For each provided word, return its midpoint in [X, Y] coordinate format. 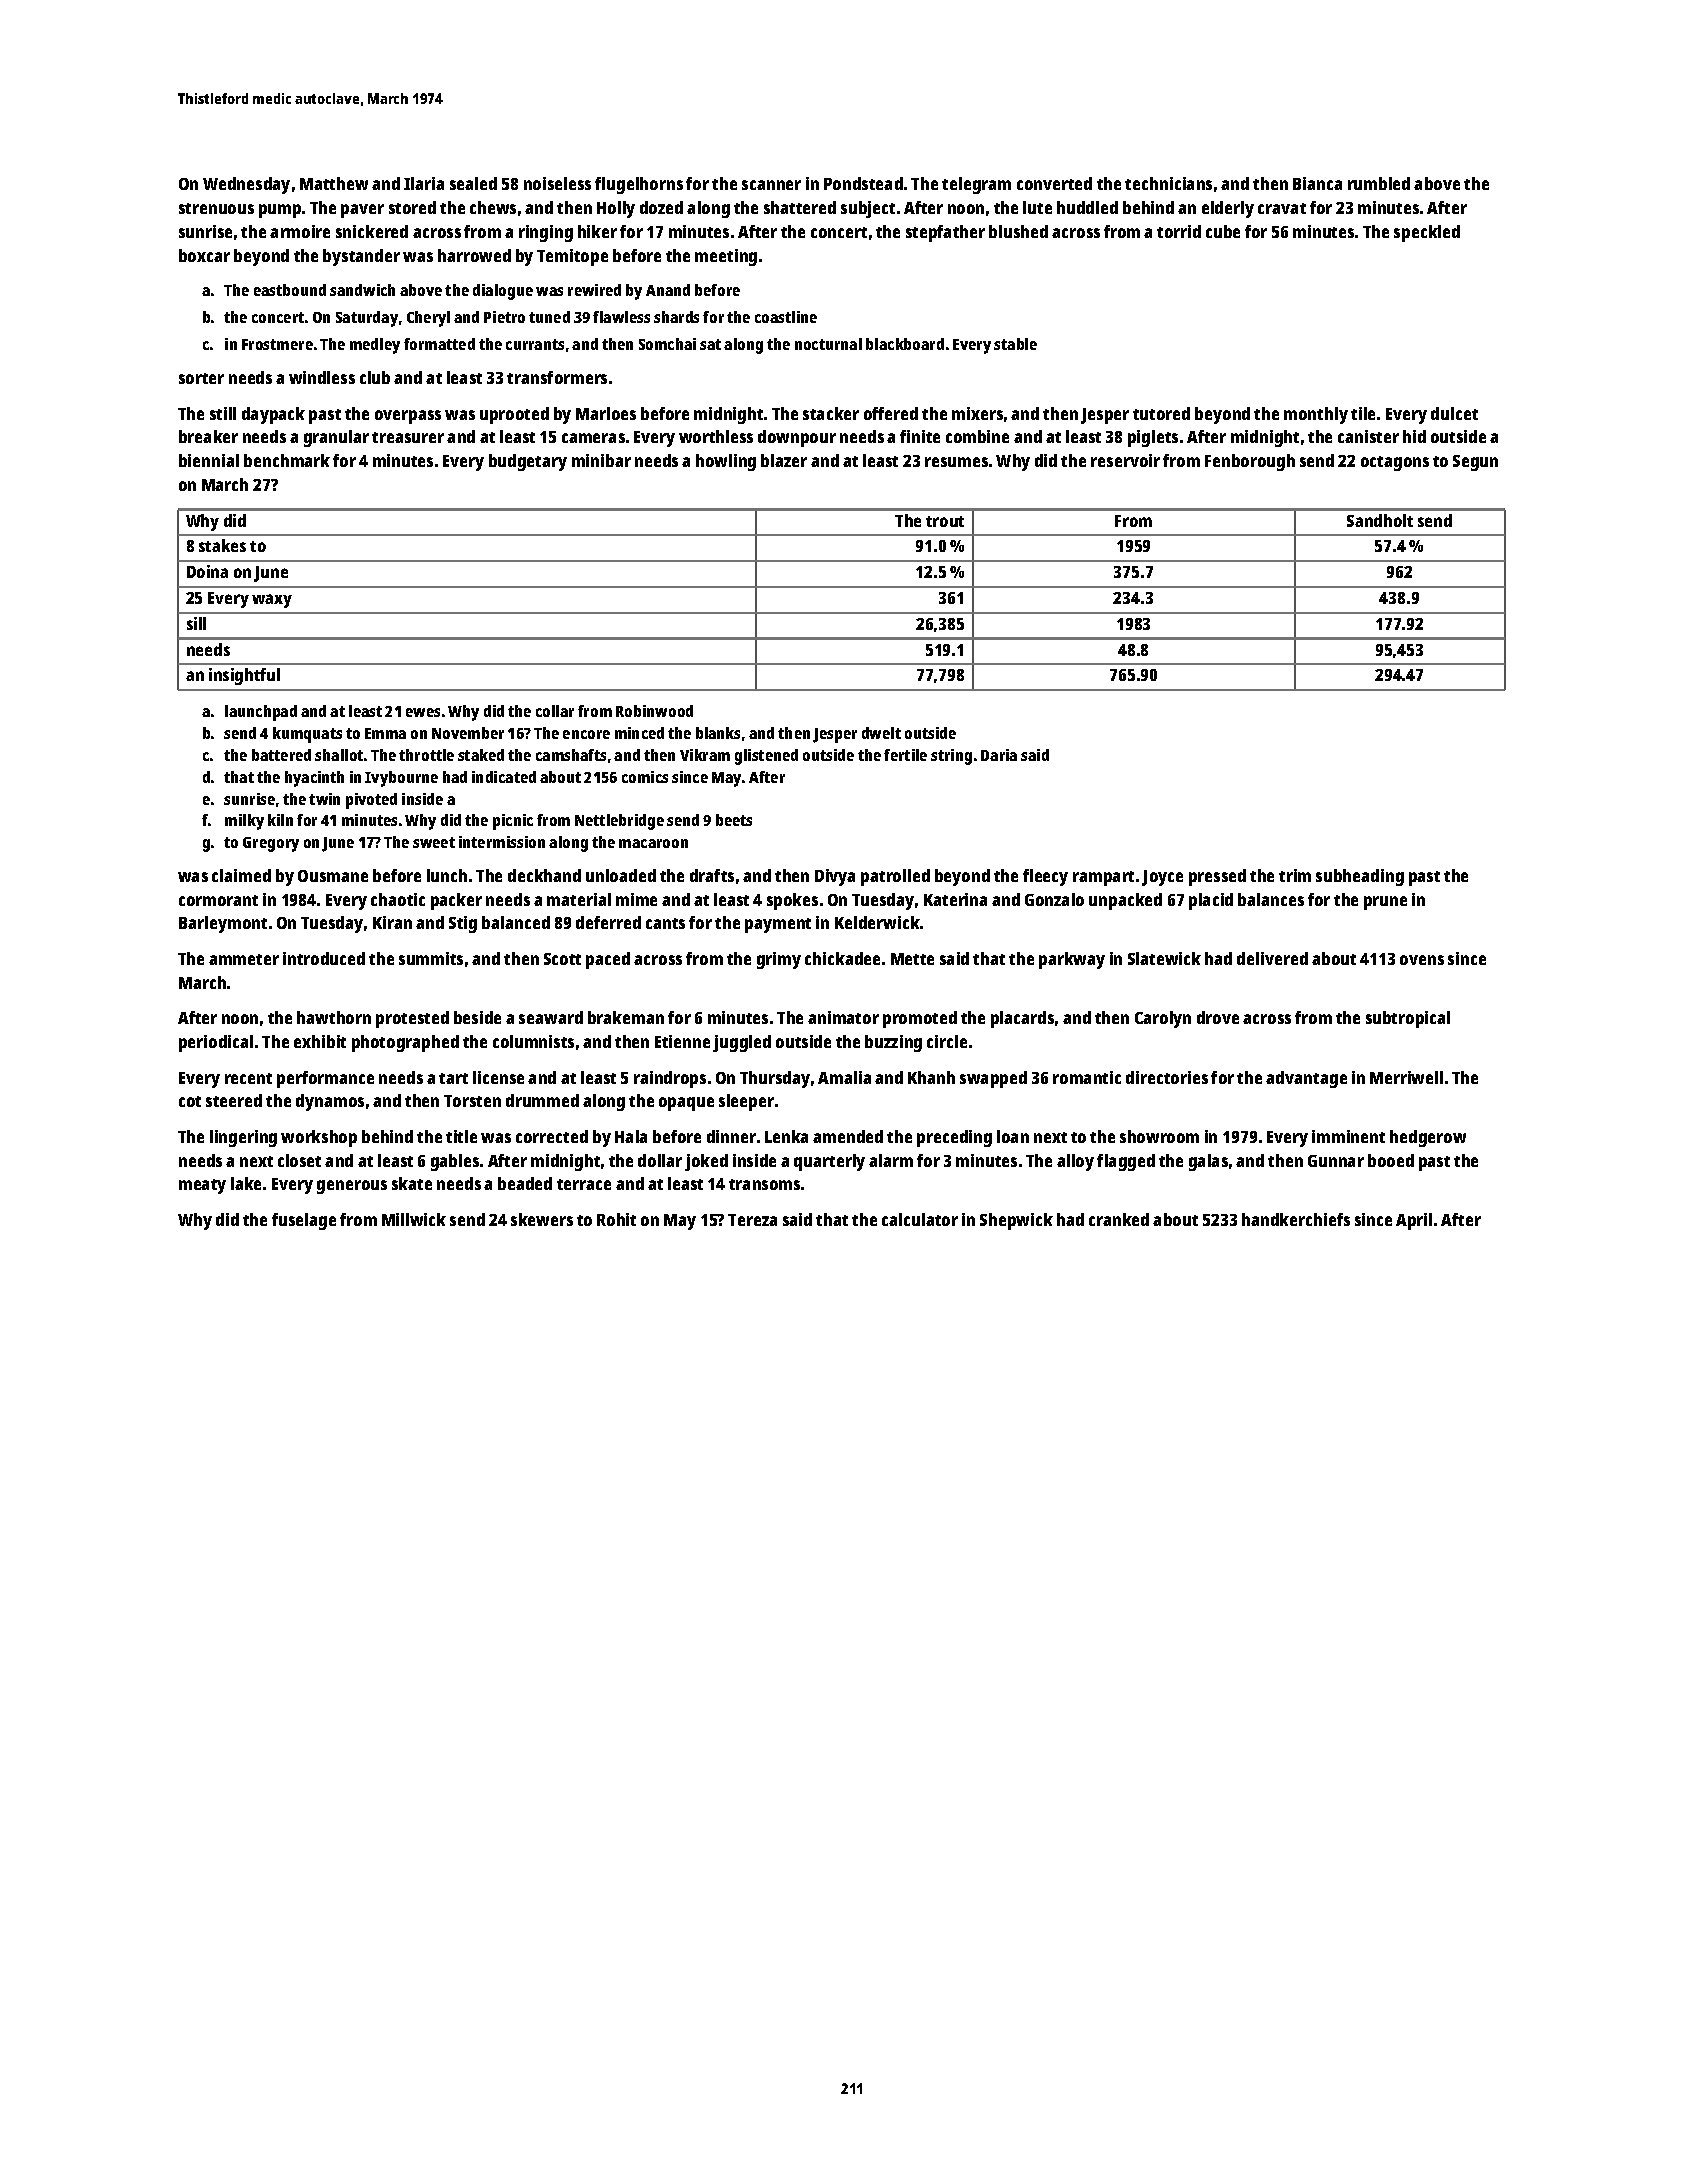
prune [1385, 903]
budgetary [528, 462]
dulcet [1454, 413]
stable [1015, 344]
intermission [502, 842]
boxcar [204, 255]
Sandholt [1380, 520]
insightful [244, 676]
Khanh [931, 1077]
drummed [542, 1100]
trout [945, 521]
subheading [1360, 877]
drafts [712, 875]
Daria [999, 755]
